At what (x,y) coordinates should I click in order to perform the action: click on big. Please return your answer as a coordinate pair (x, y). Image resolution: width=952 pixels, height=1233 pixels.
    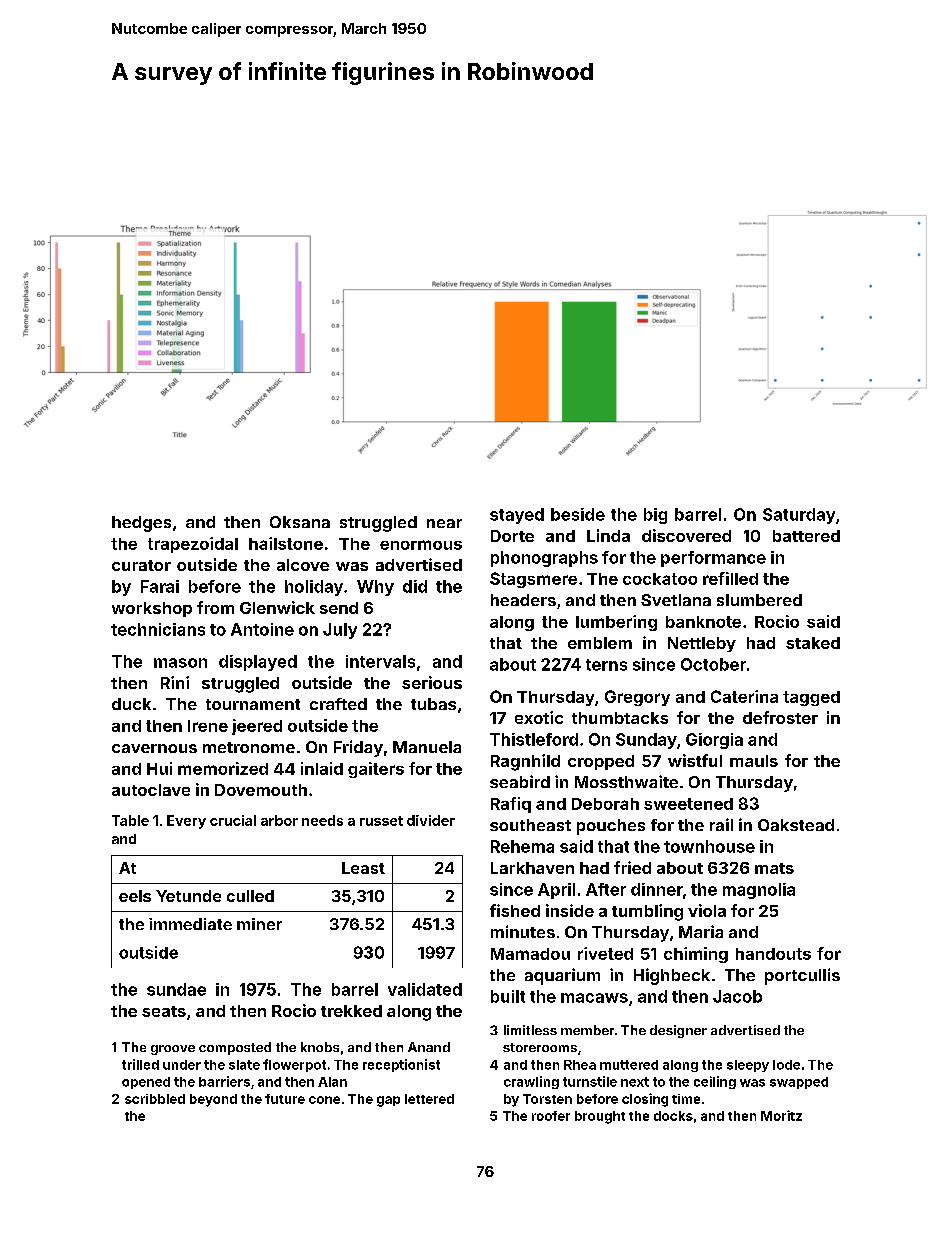
    Looking at the image, I should click on (655, 516).
